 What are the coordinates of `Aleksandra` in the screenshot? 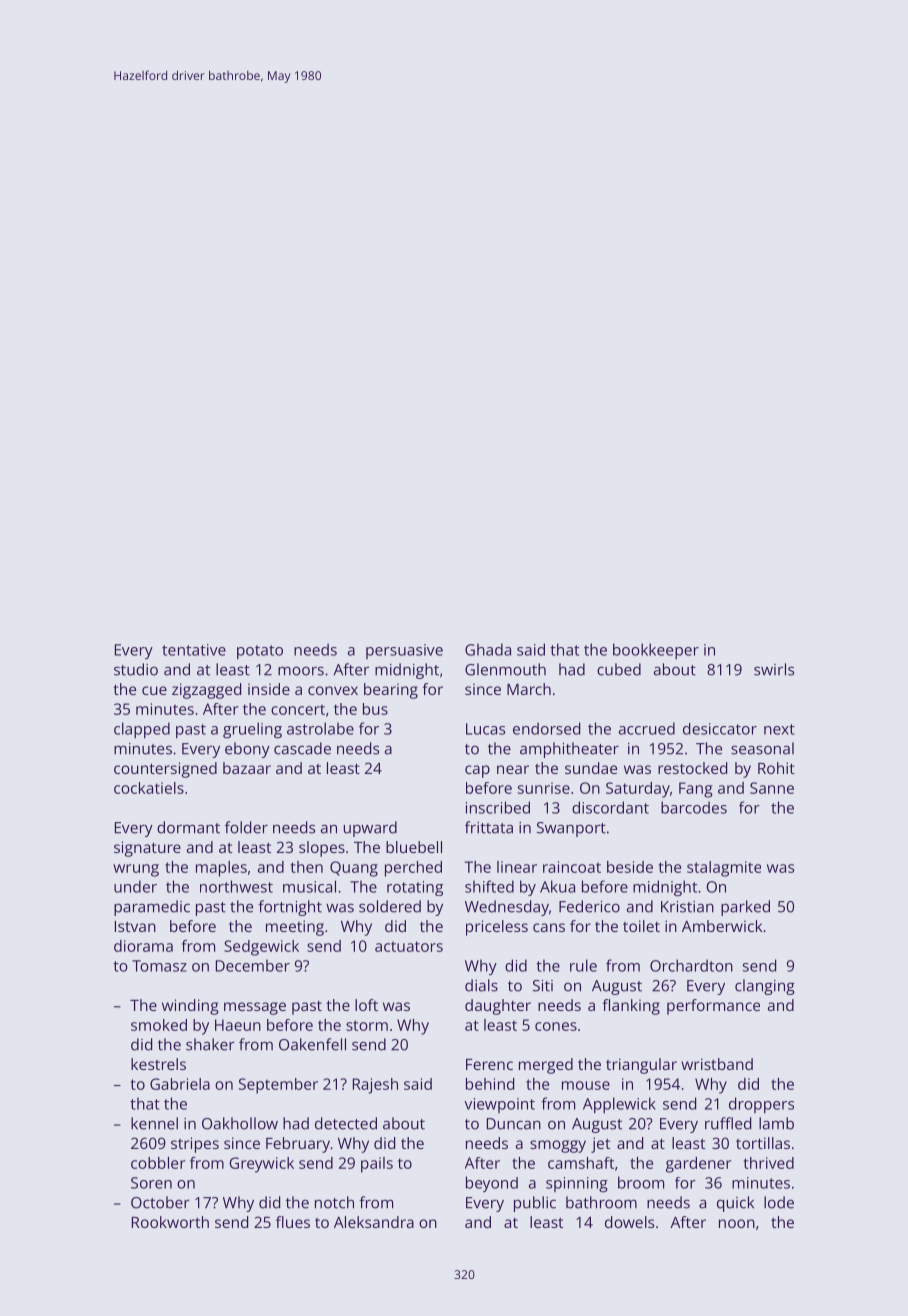 It's located at (374, 1222).
